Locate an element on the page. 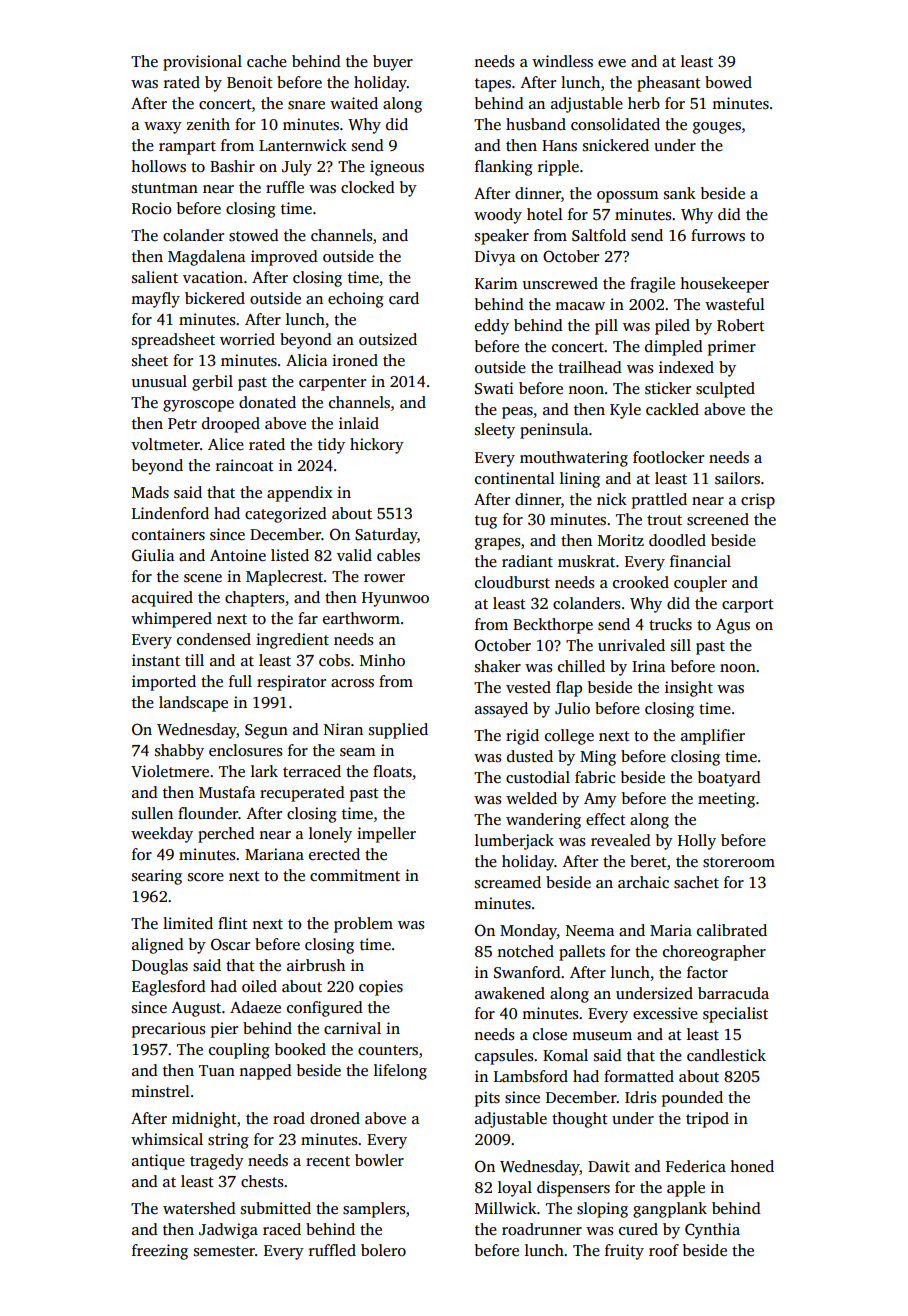 The width and height of the page is (908, 1316). honed is located at coordinates (752, 1166).
